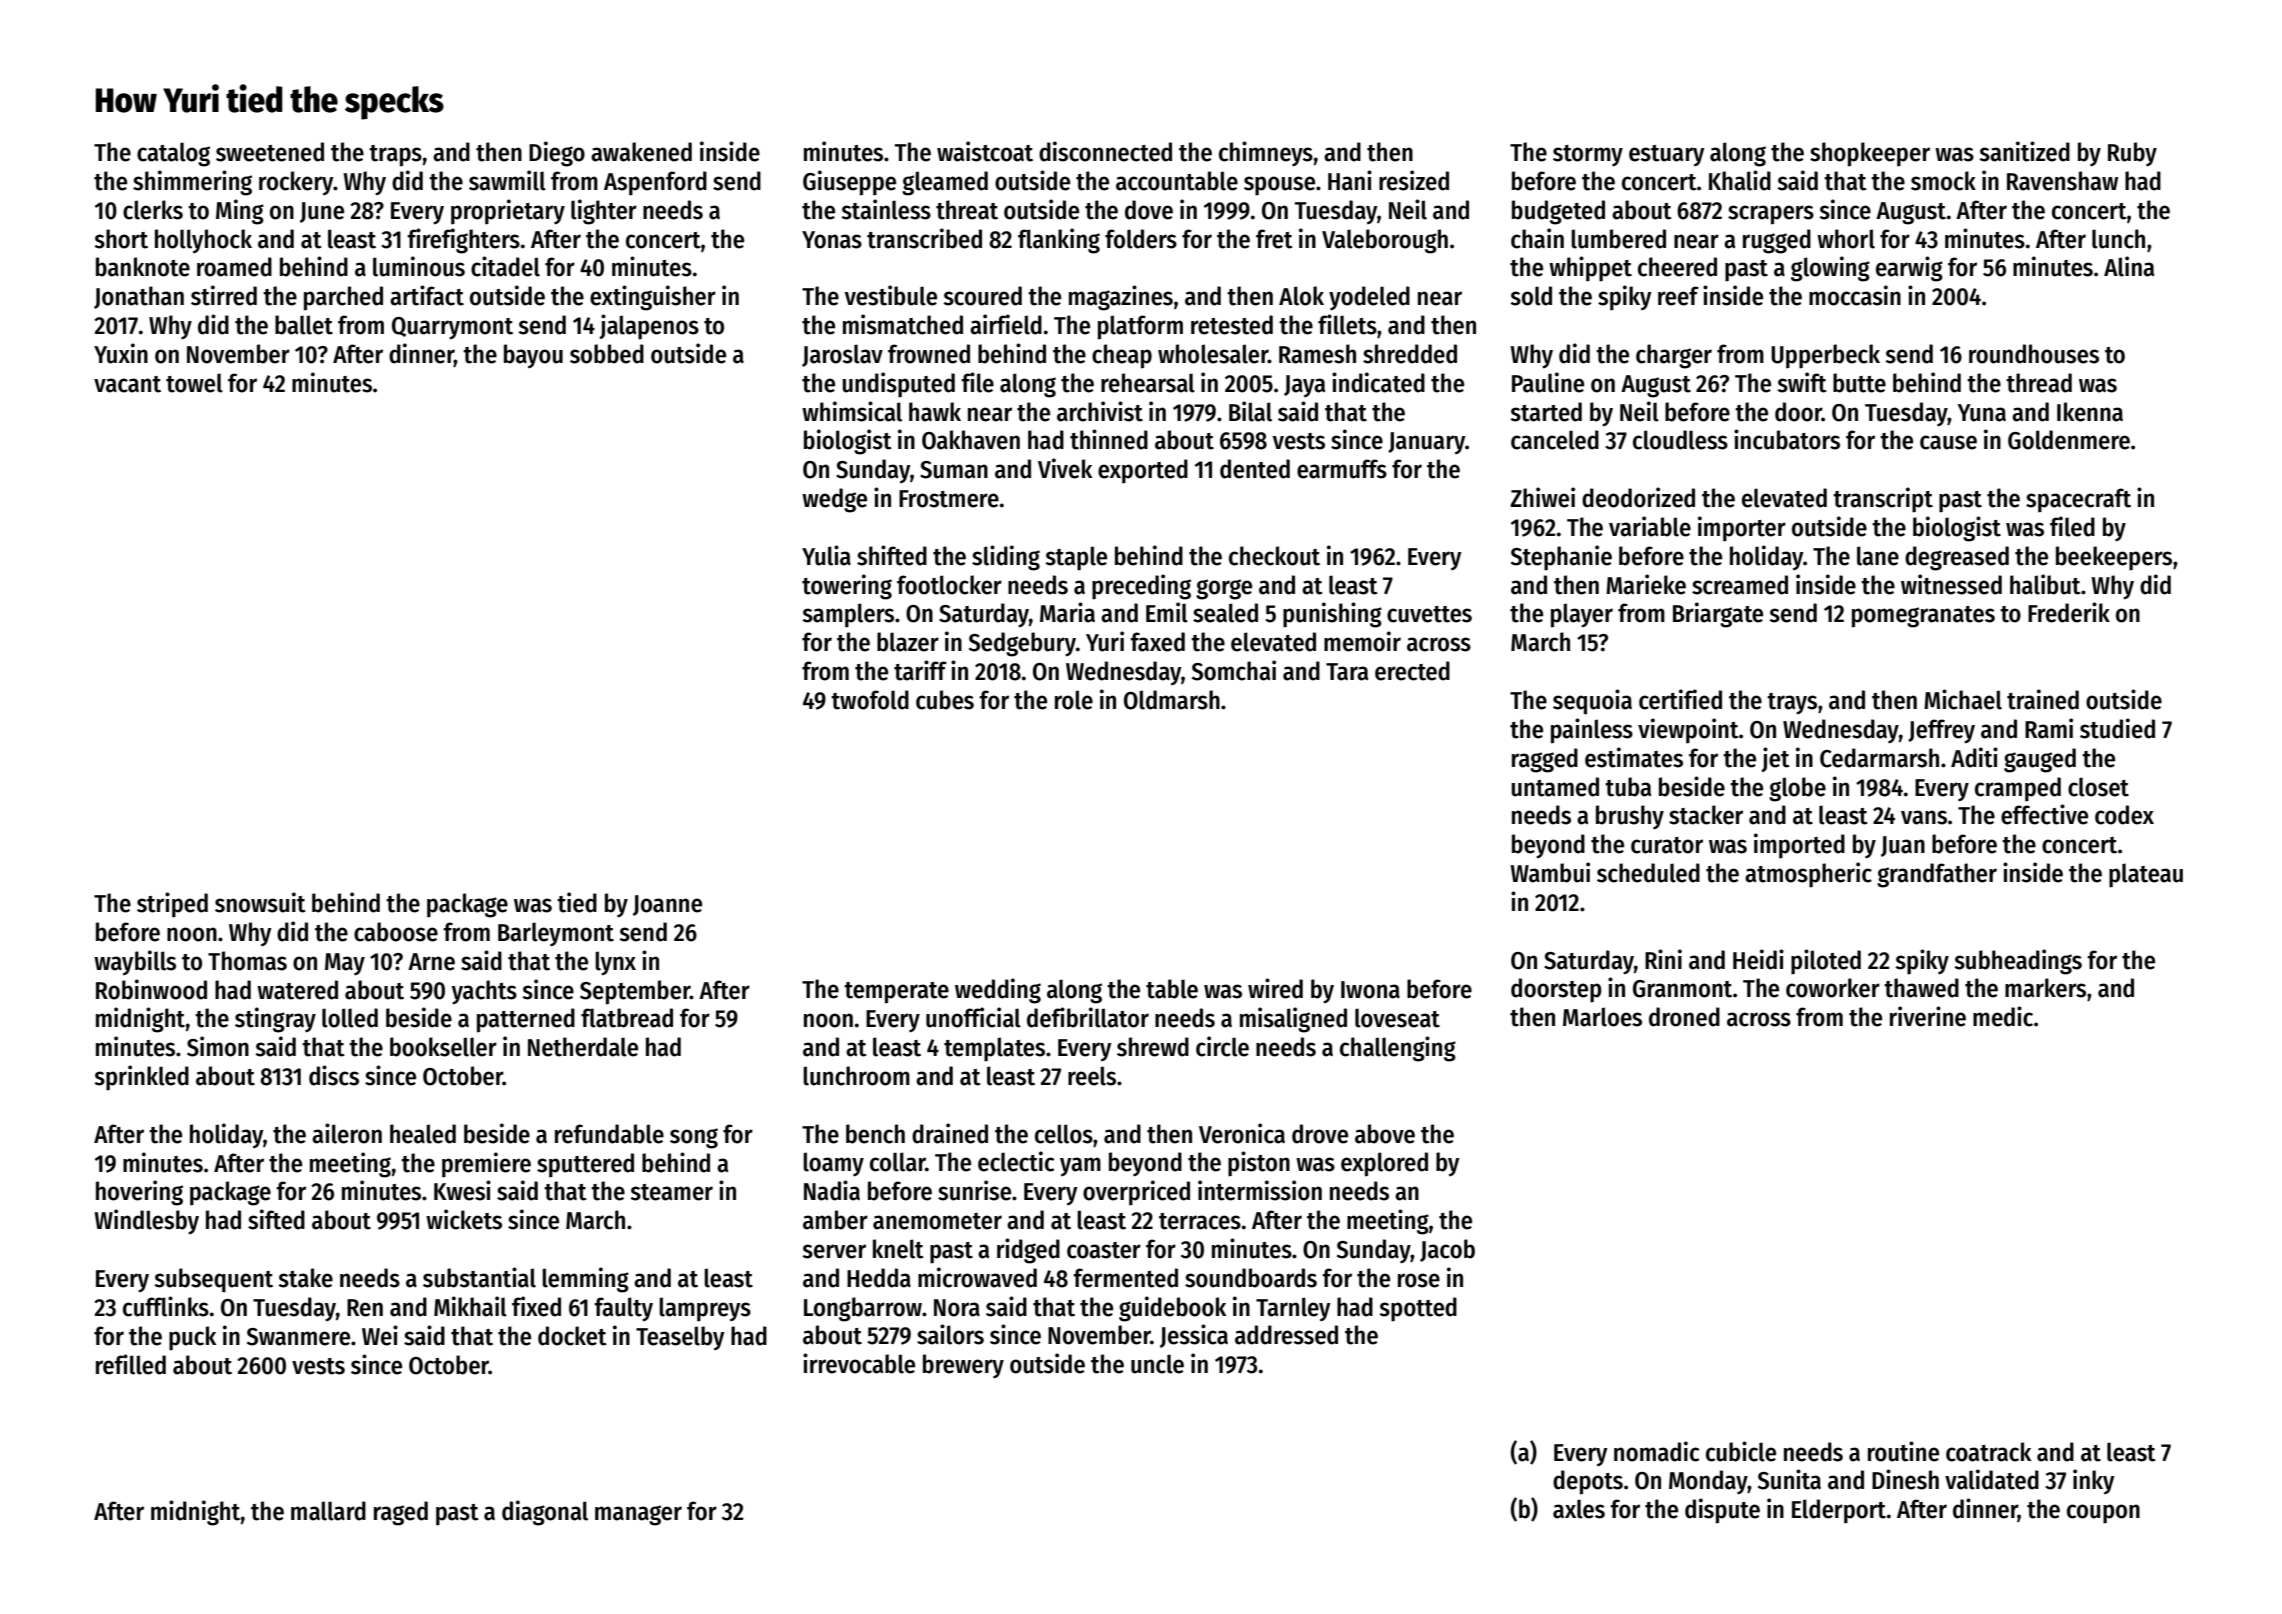 The height and width of the screenshot is (1614, 2282). What do you see at coordinates (1105, 151) in the screenshot?
I see `disconnected` at bounding box center [1105, 151].
